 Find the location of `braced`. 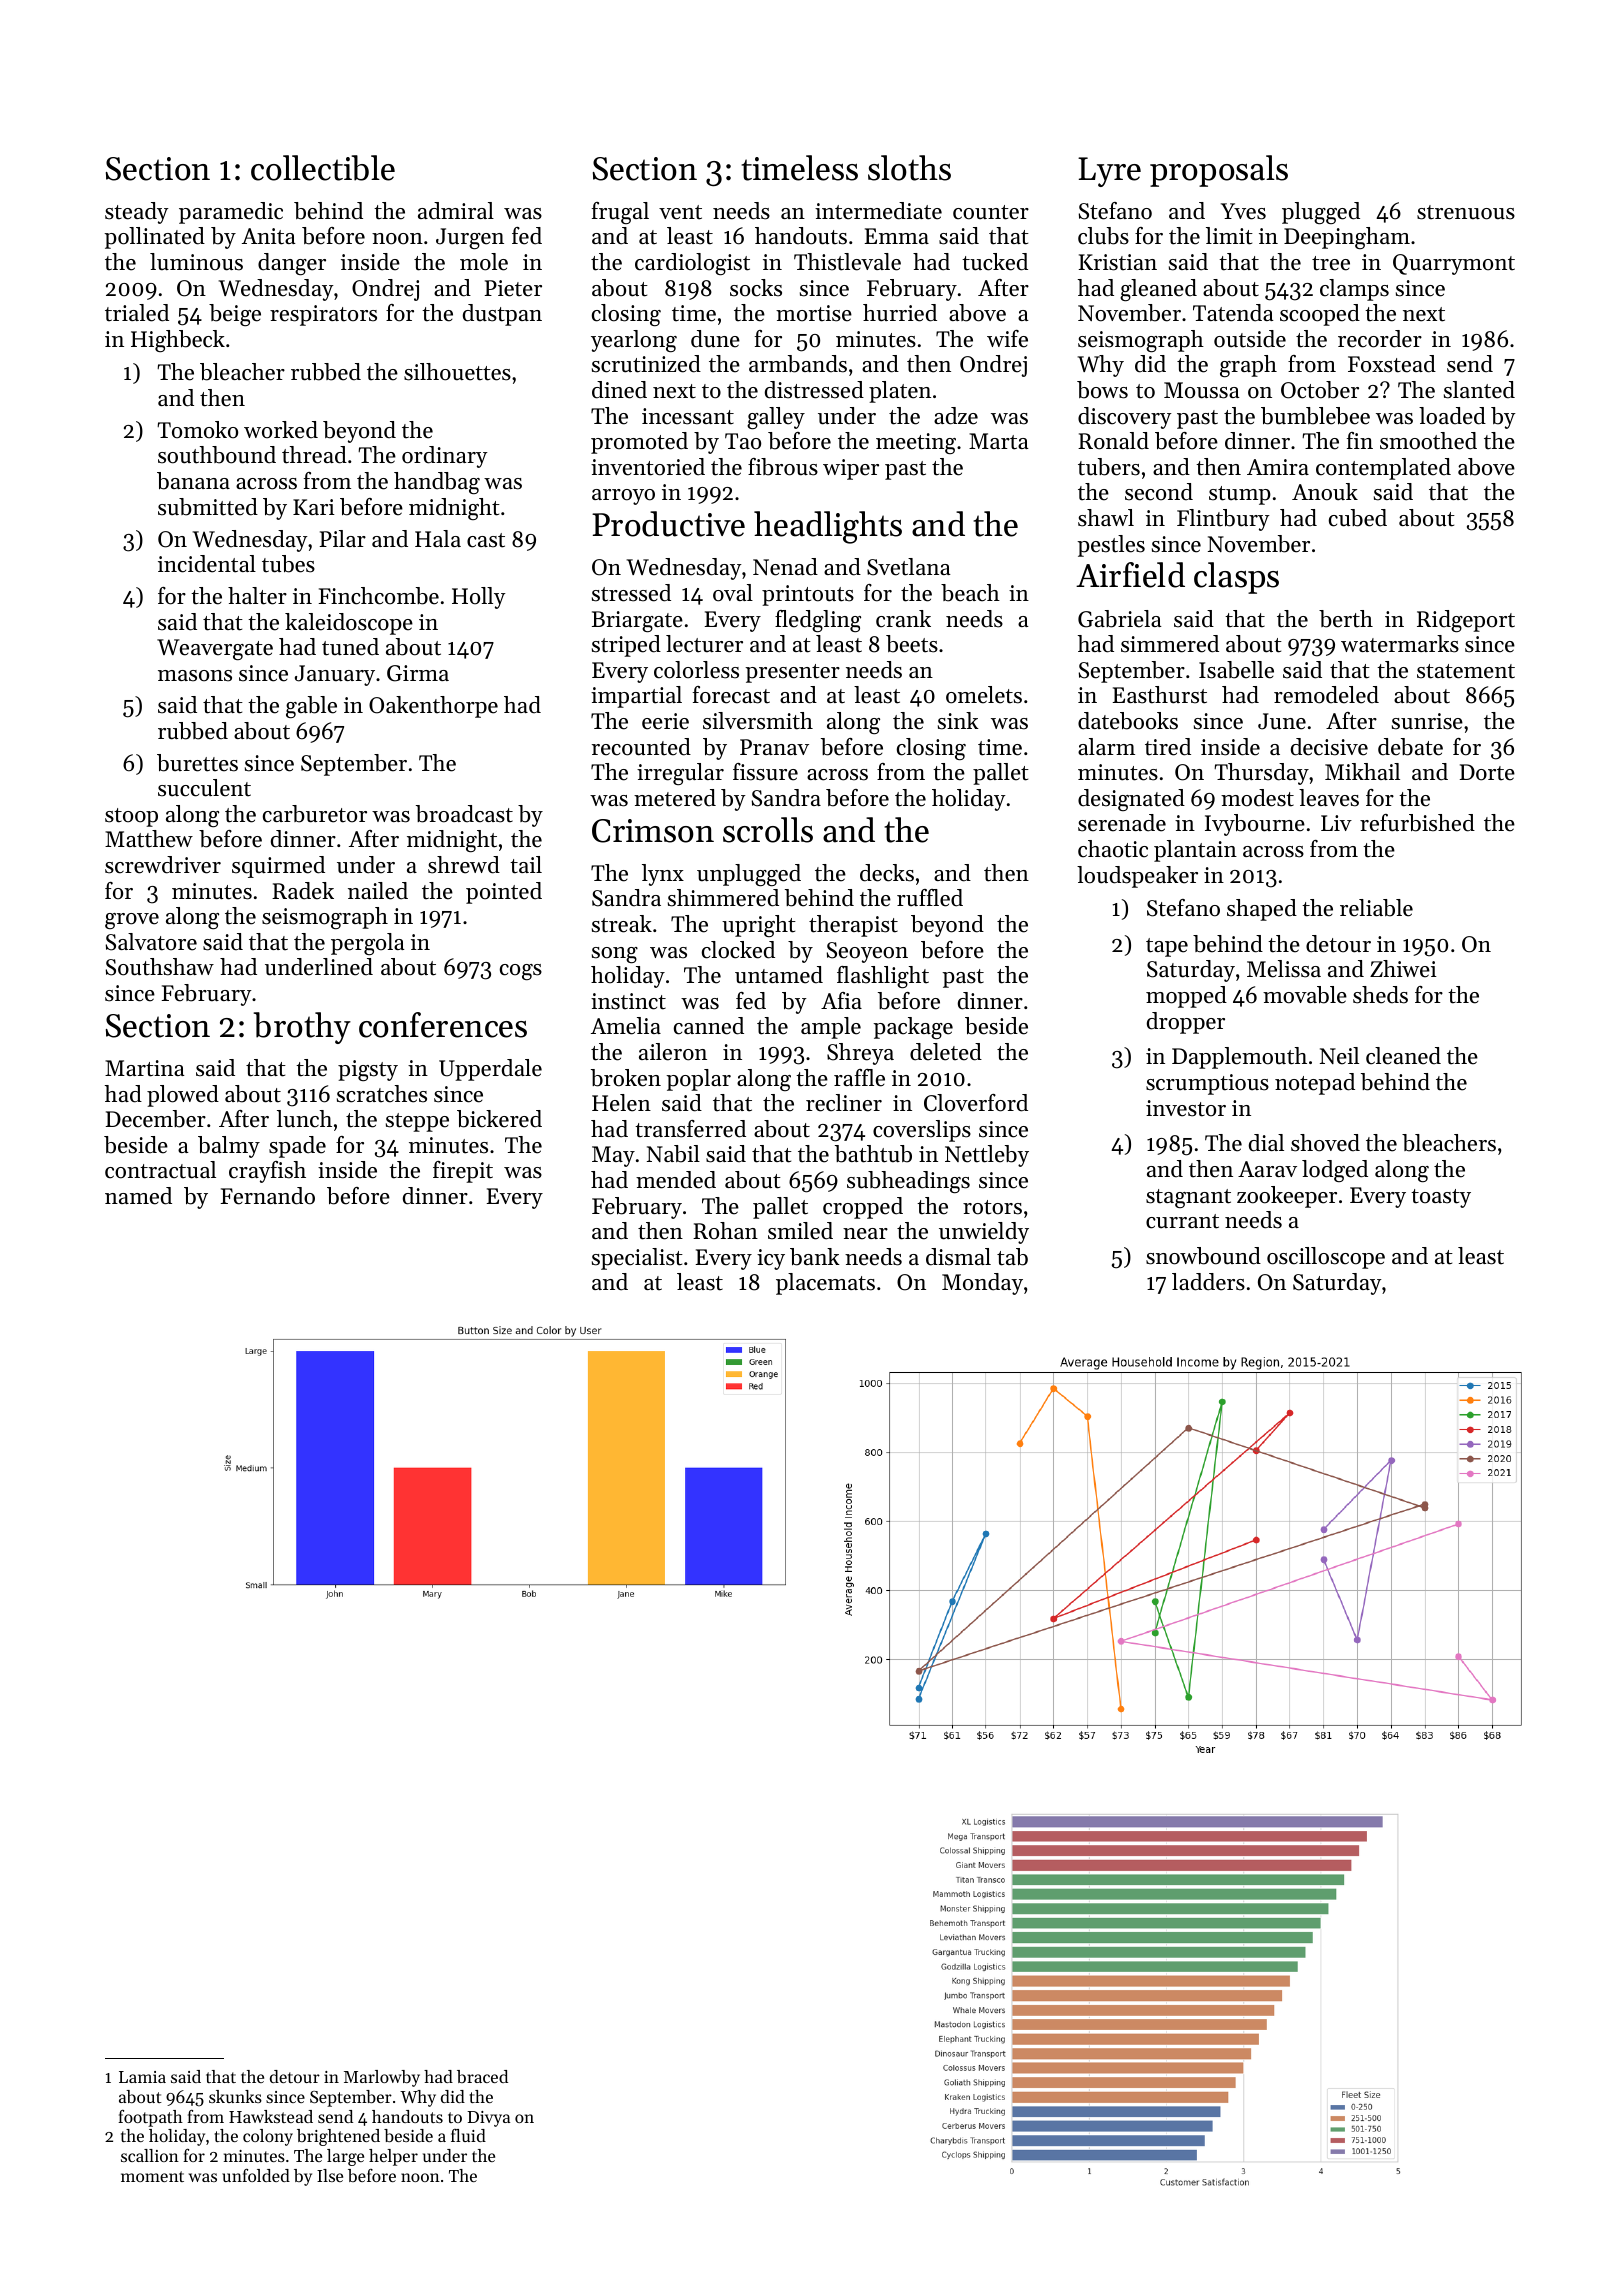

braced is located at coordinates (482, 2076).
